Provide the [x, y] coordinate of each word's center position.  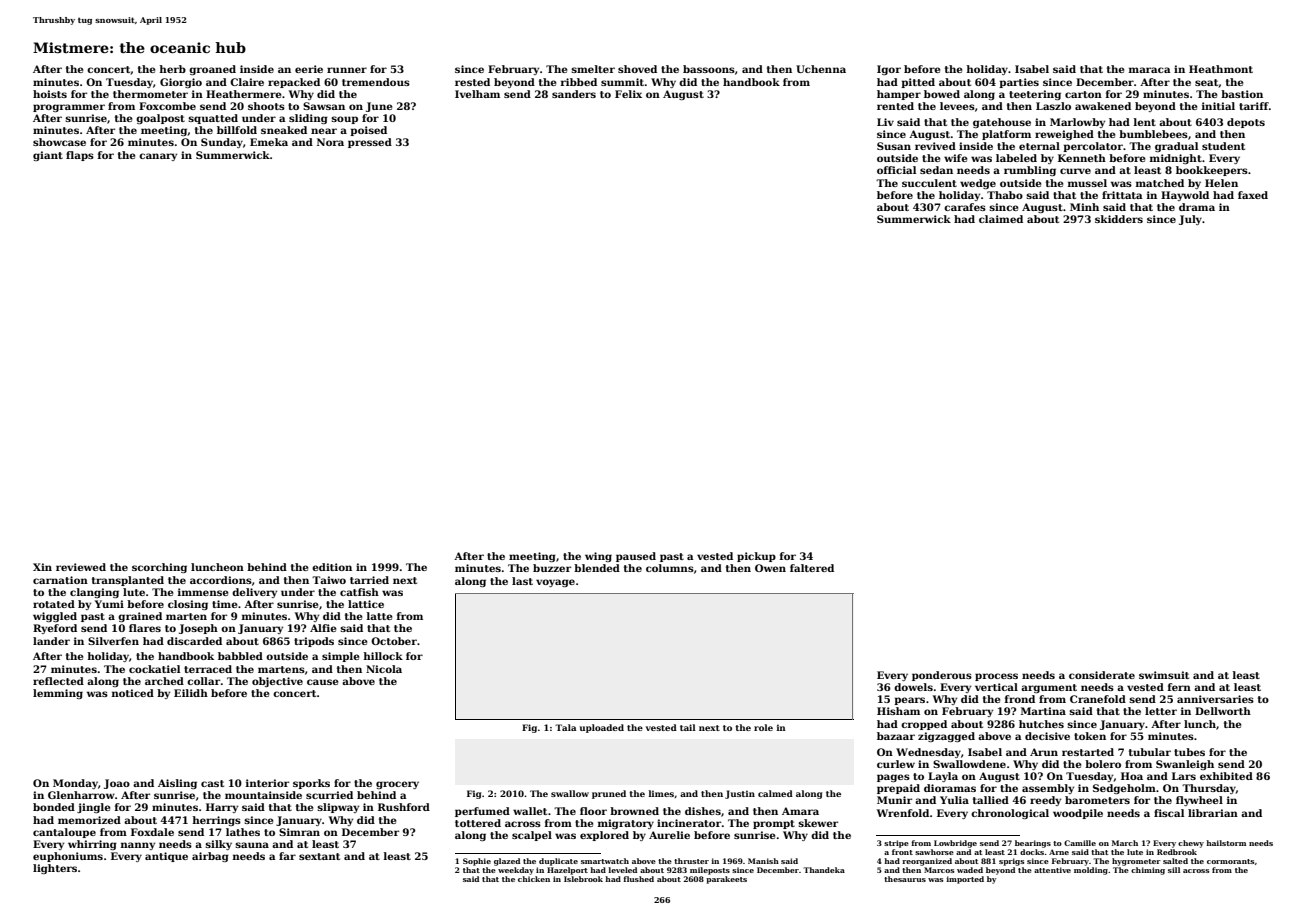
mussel [1087, 183]
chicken [534, 879]
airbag [210, 857]
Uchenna [821, 69]
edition [332, 567]
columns [670, 568]
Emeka [269, 142]
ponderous [942, 676]
